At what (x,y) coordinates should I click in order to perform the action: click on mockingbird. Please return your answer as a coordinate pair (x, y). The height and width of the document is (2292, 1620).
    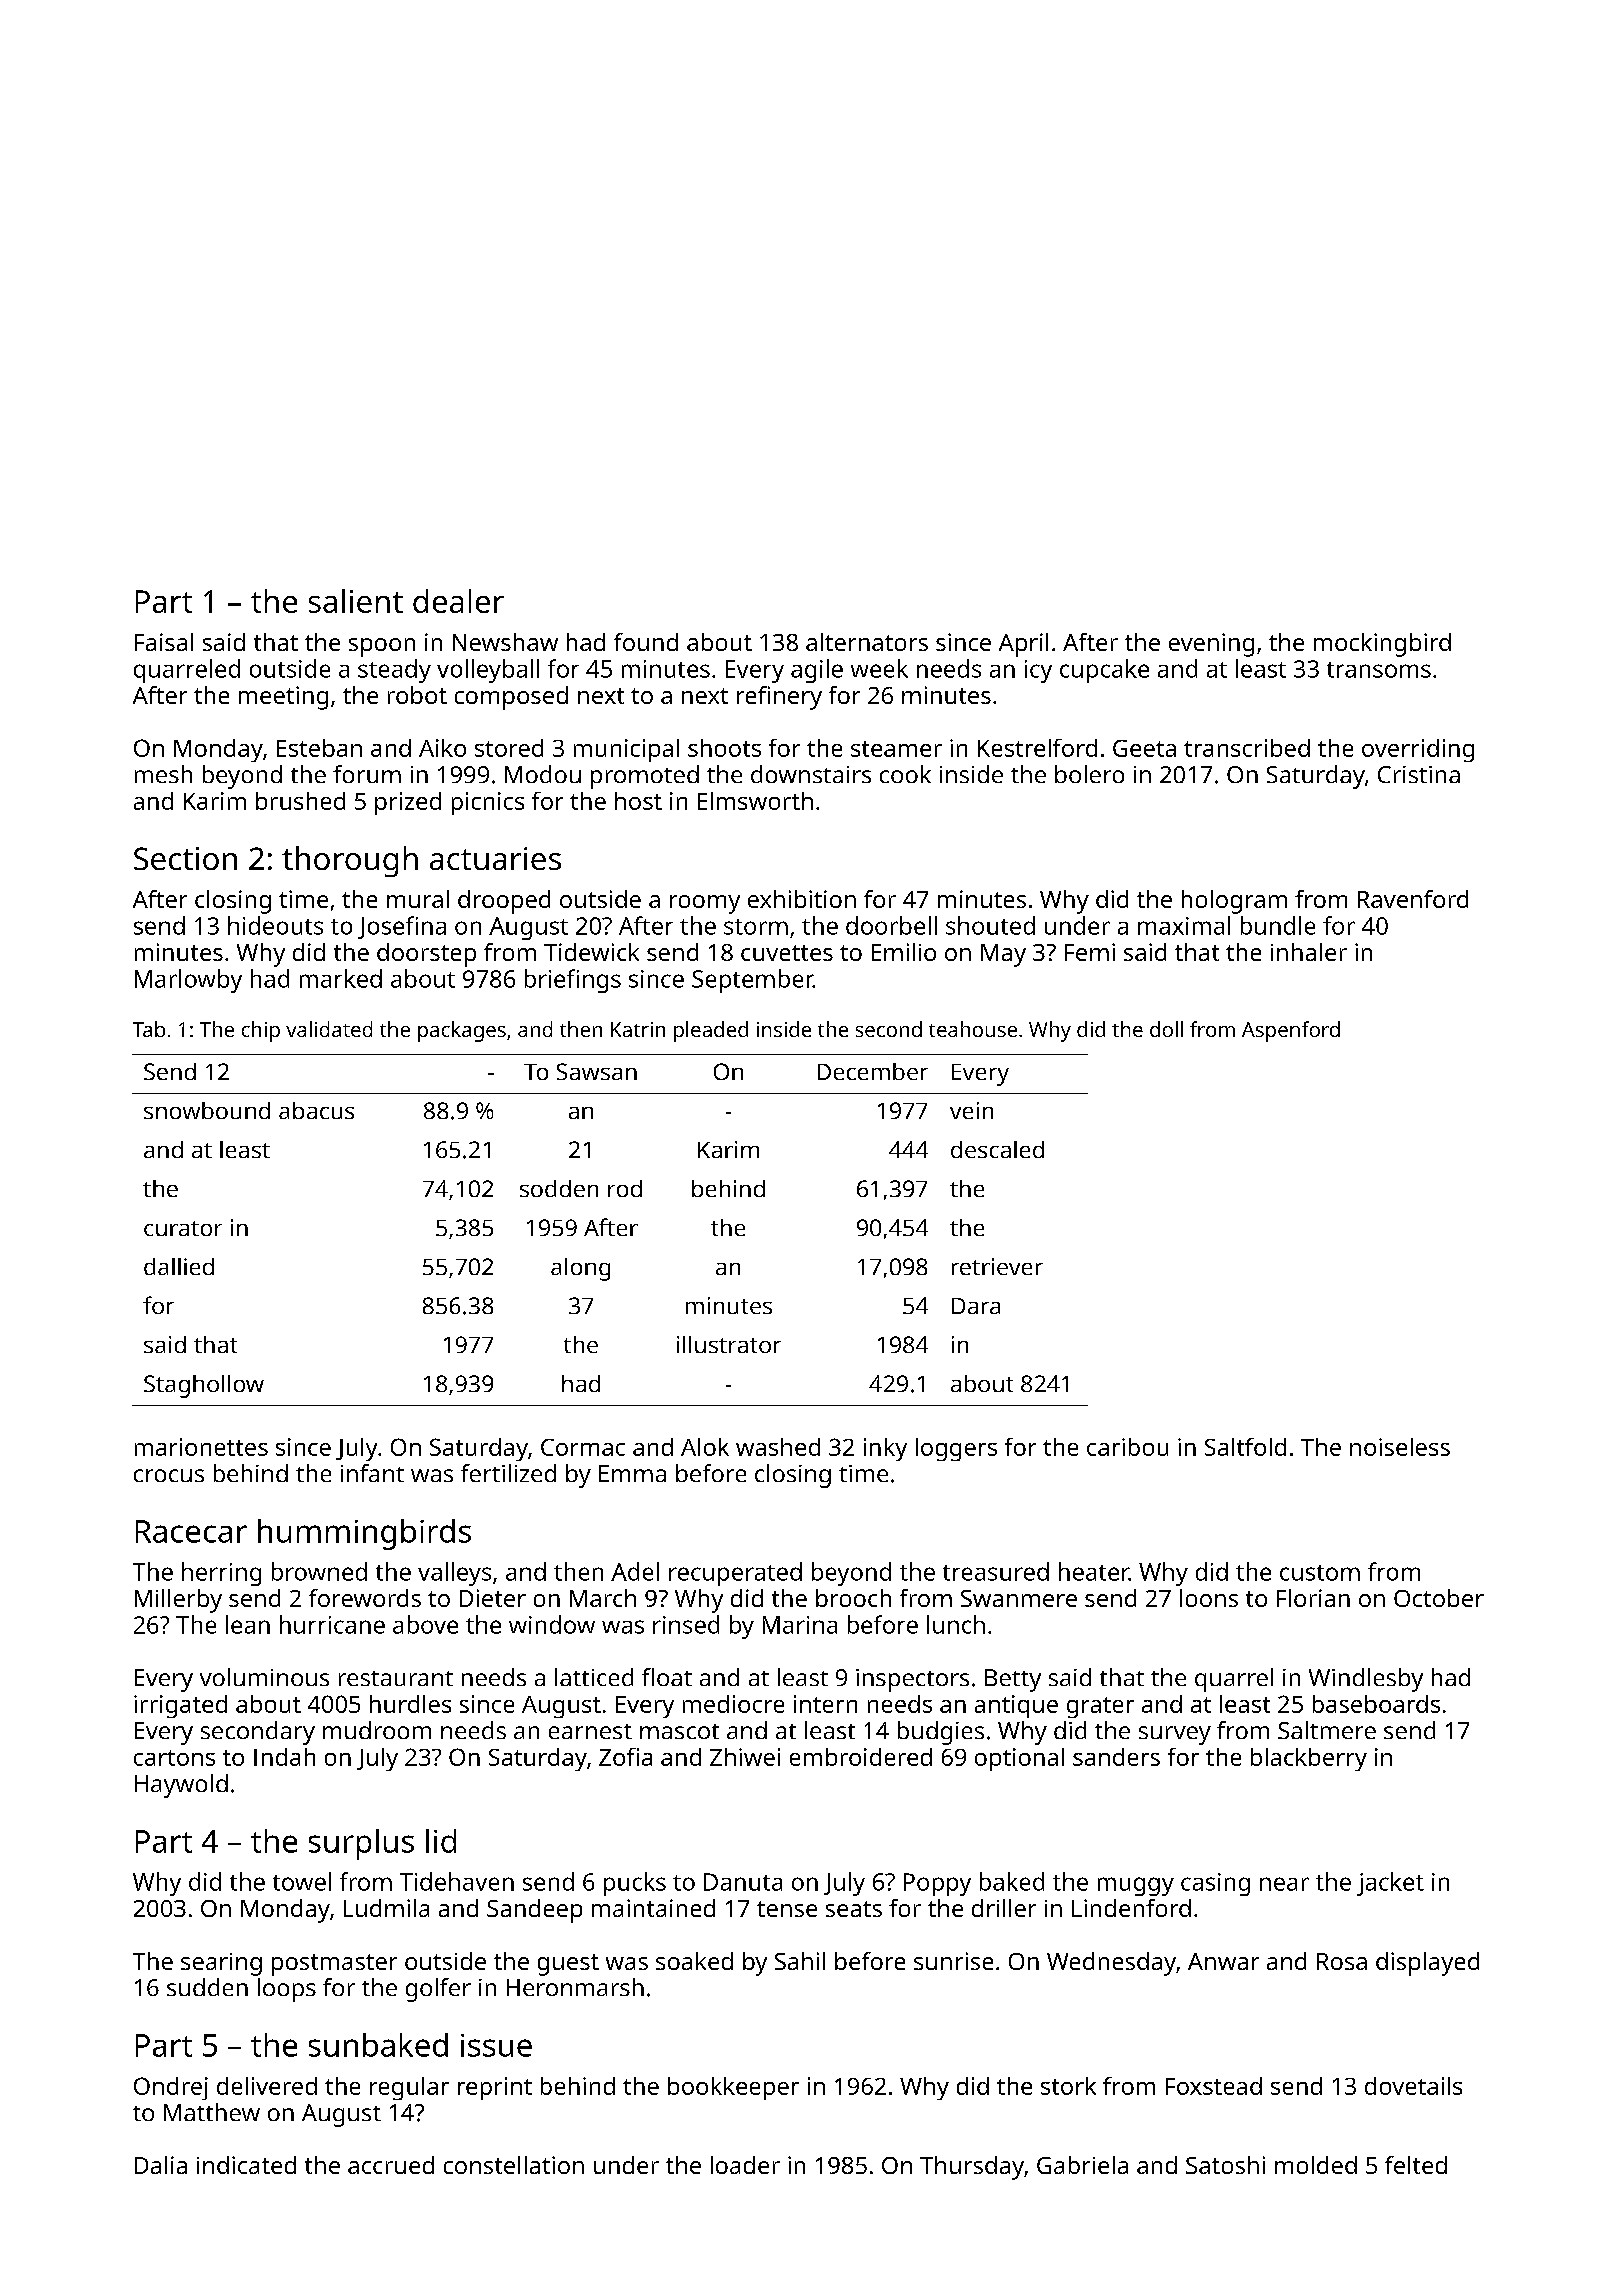
    Looking at the image, I should click on (1382, 645).
